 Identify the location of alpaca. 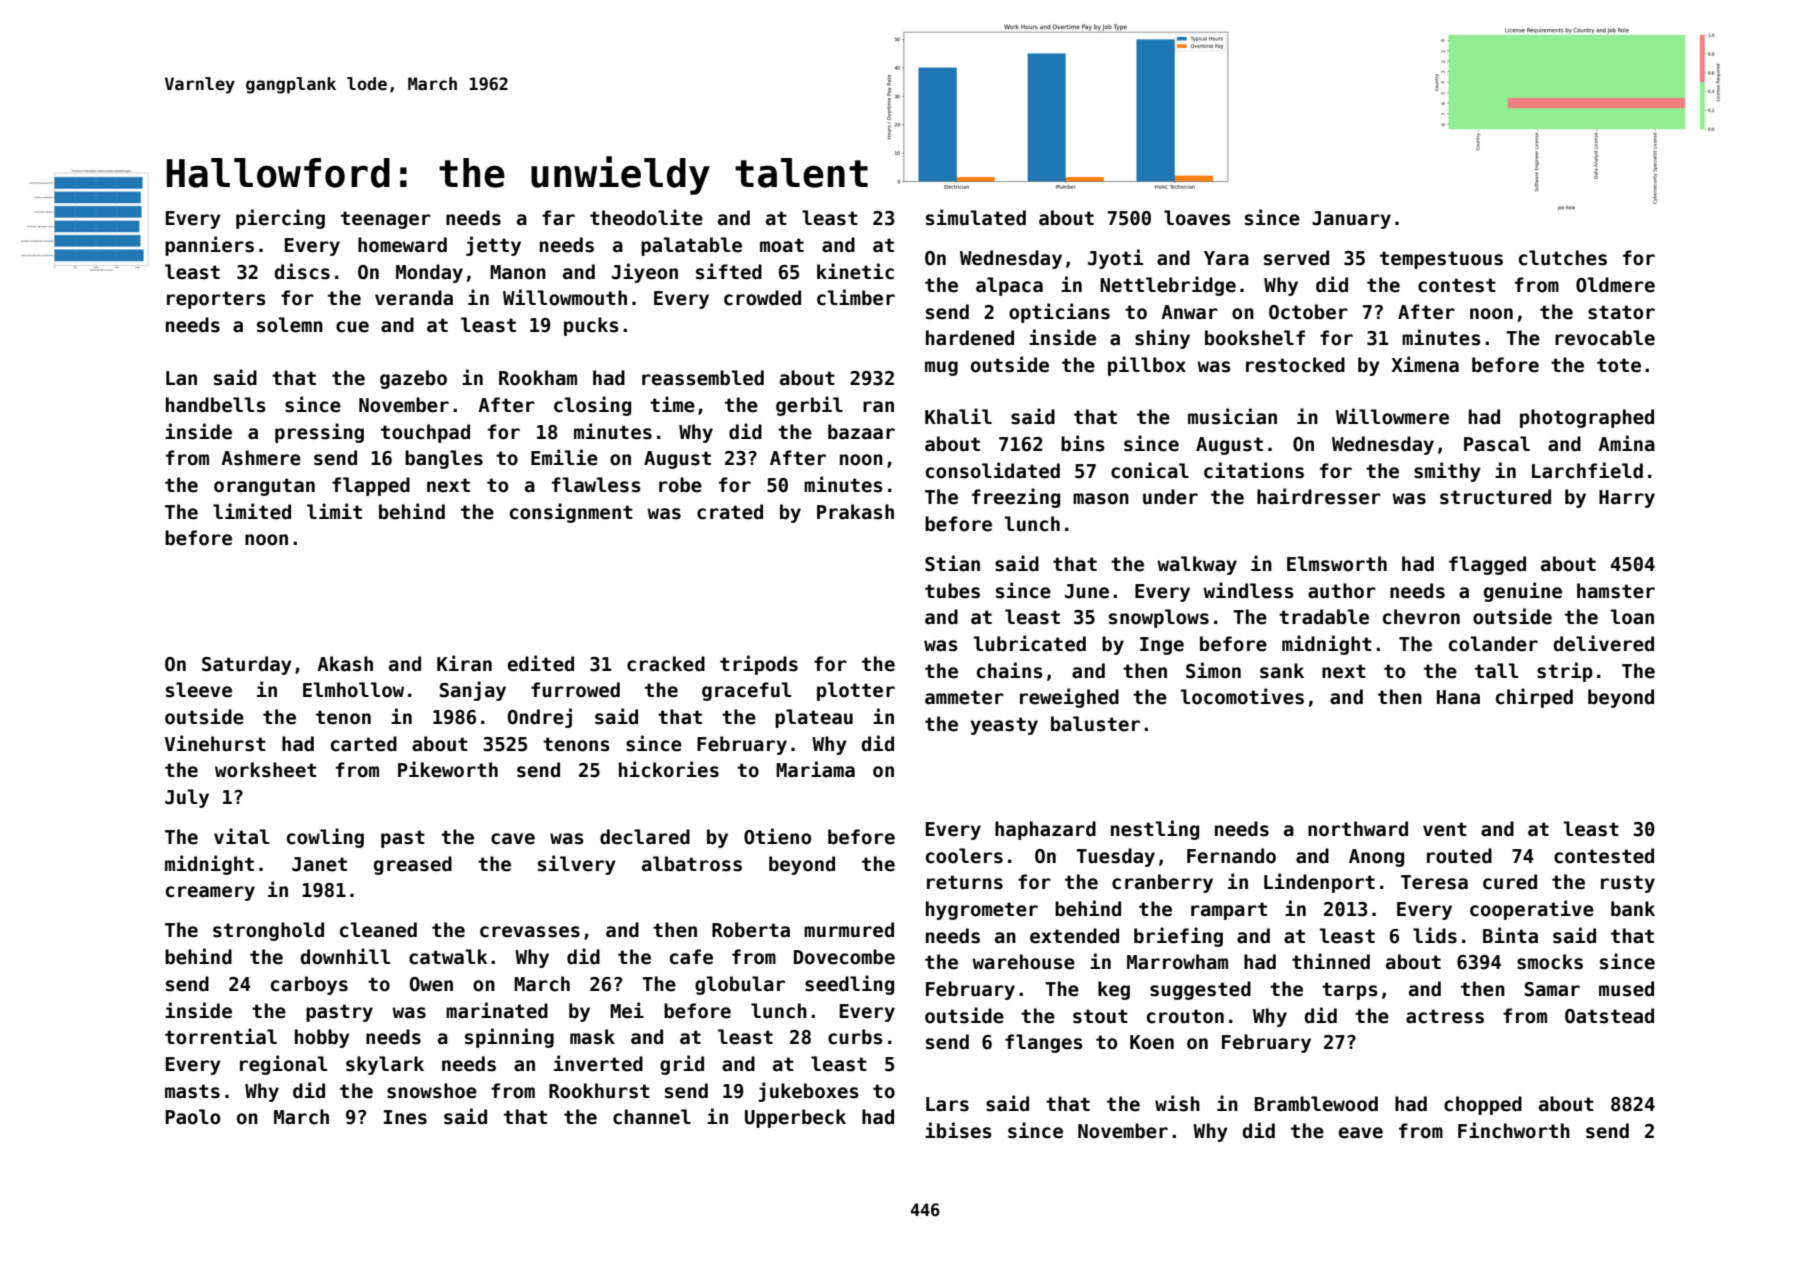
(1009, 286).
